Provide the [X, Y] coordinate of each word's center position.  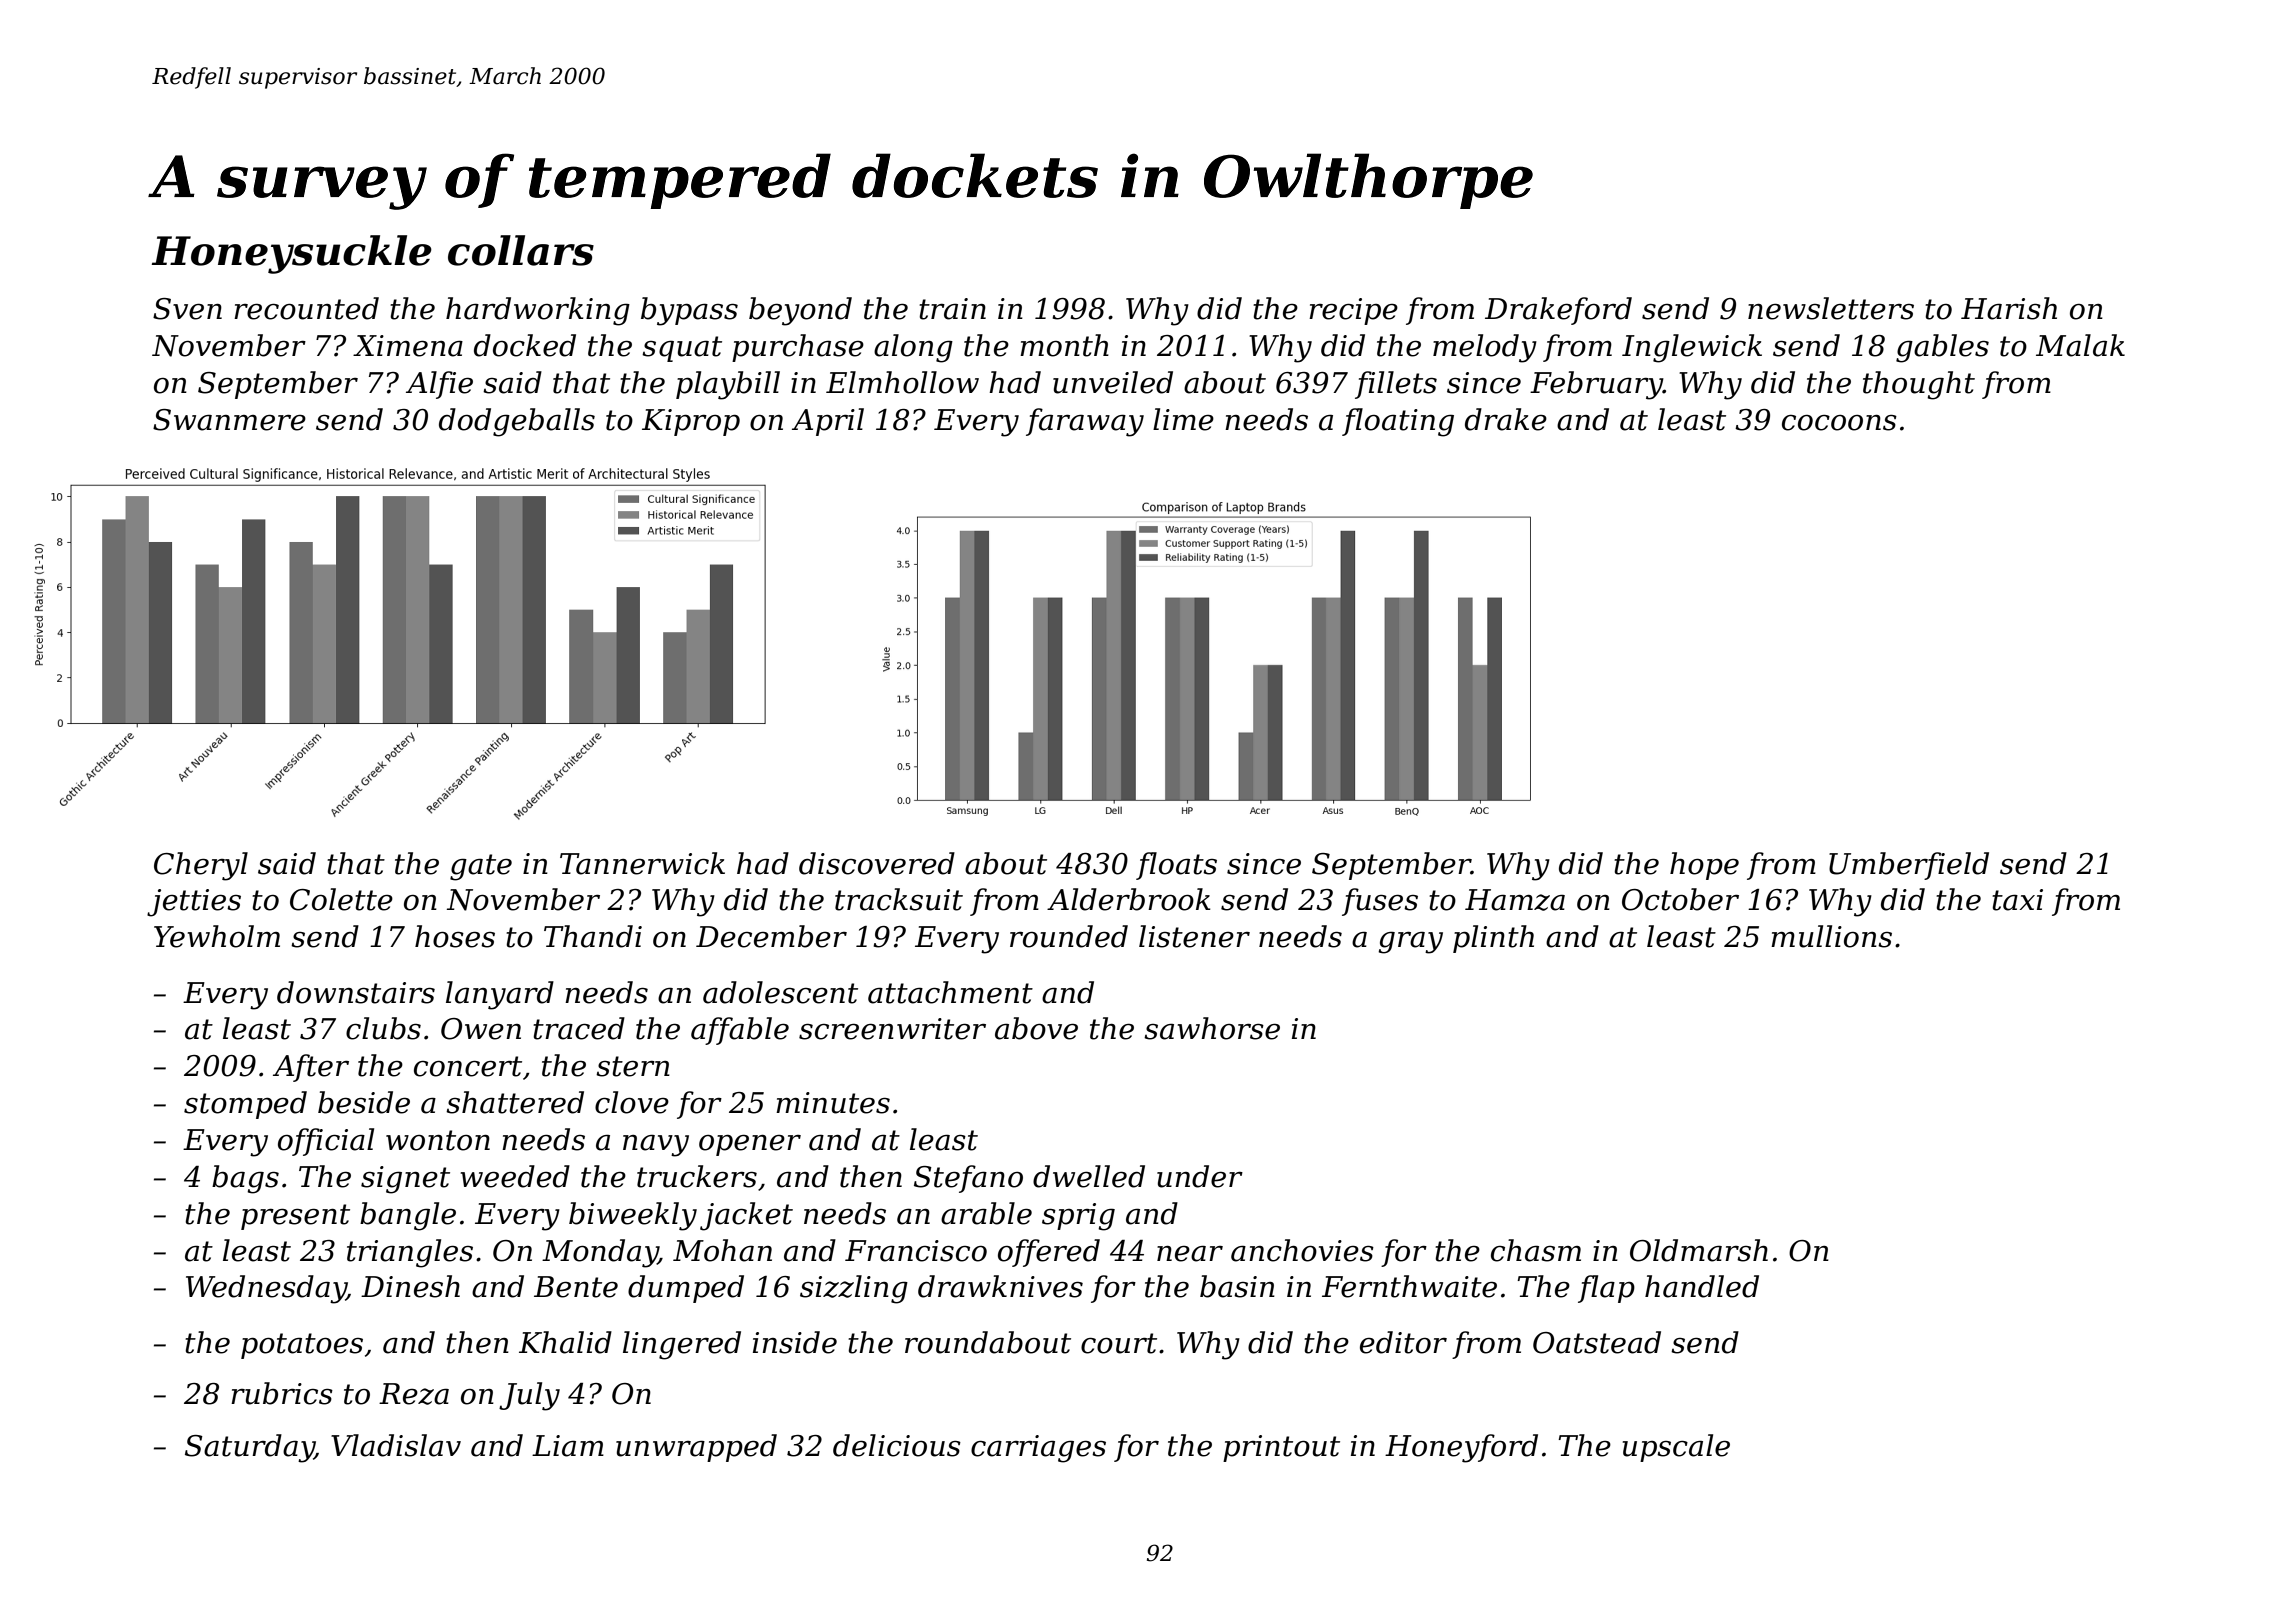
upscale [1676, 1448]
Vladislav [396, 1445]
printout [1281, 1448]
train [952, 309]
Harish [2009, 308]
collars [521, 250]
